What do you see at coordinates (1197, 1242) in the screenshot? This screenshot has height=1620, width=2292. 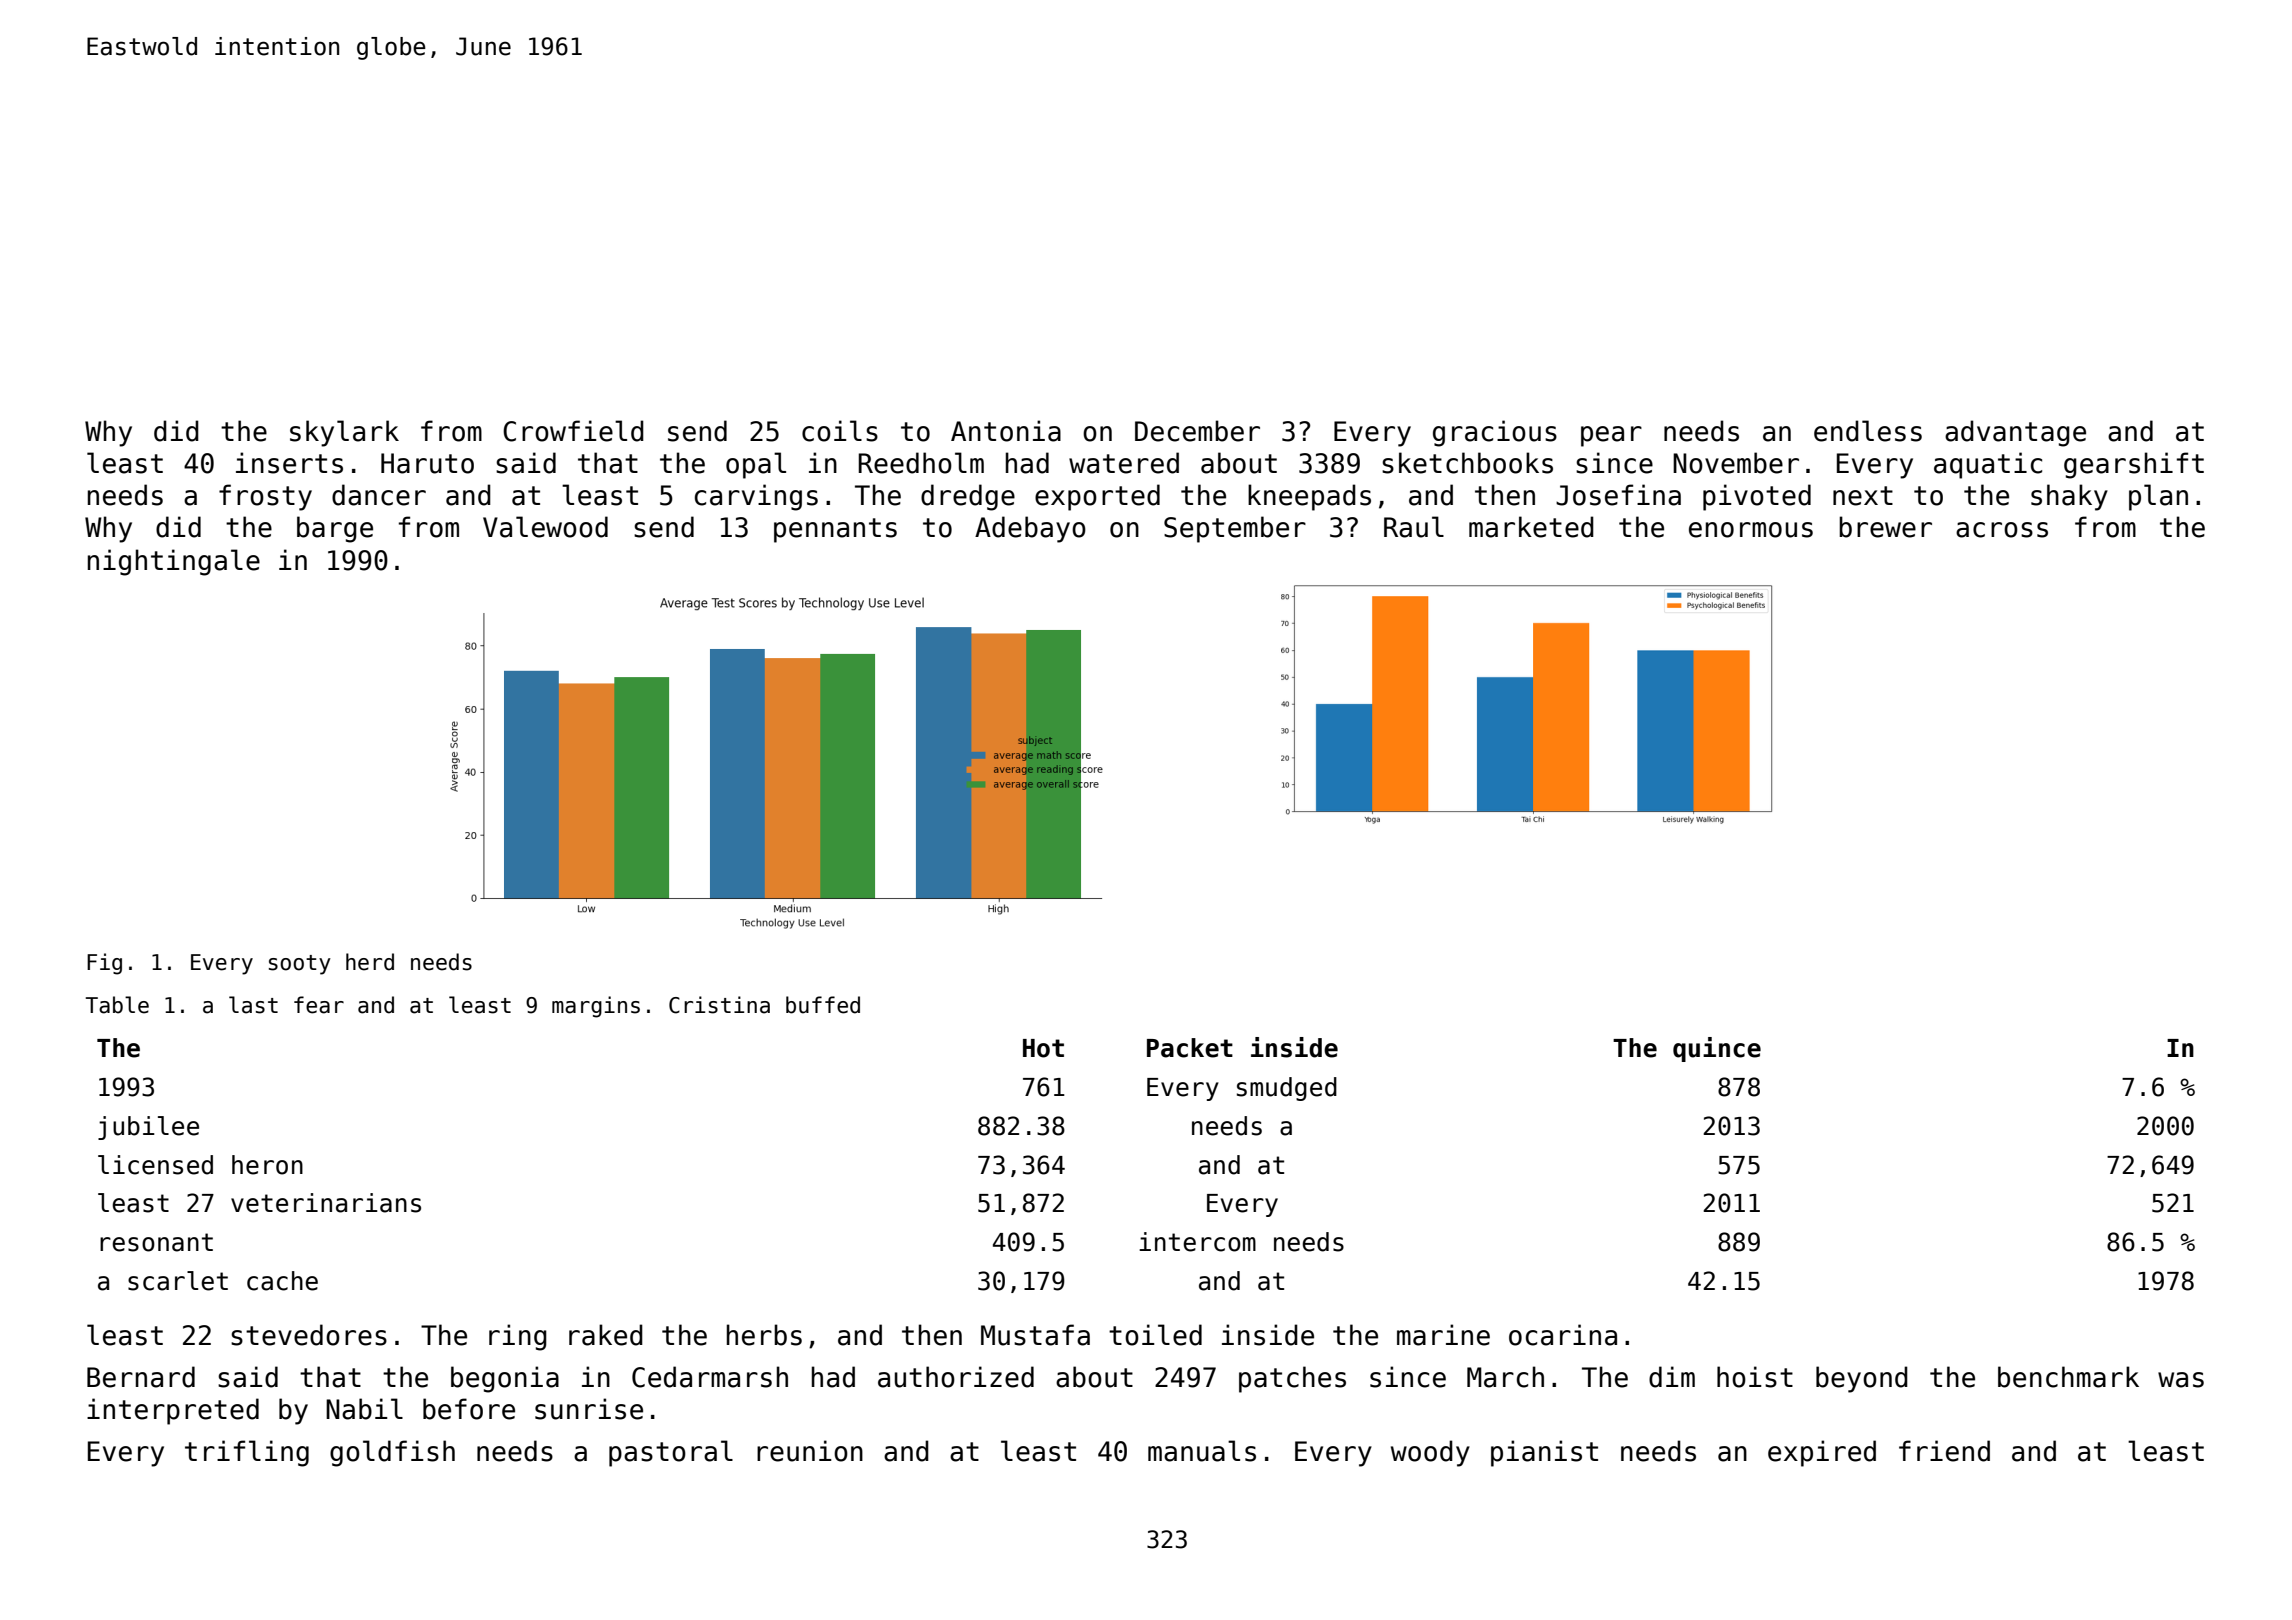 I see `intercom` at bounding box center [1197, 1242].
